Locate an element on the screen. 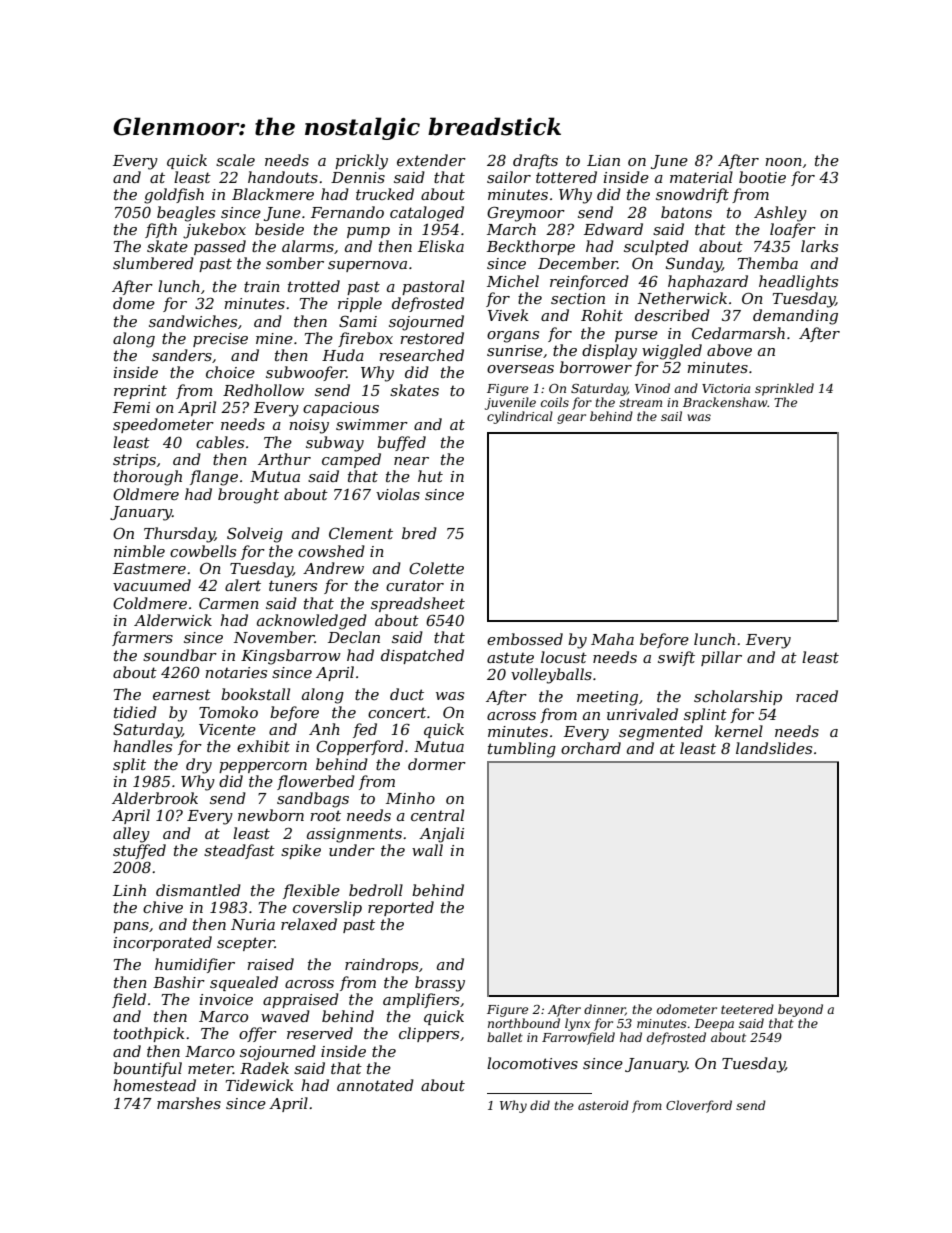 The height and width of the screenshot is (1233, 952). scale is located at coordinates (235, 160).
